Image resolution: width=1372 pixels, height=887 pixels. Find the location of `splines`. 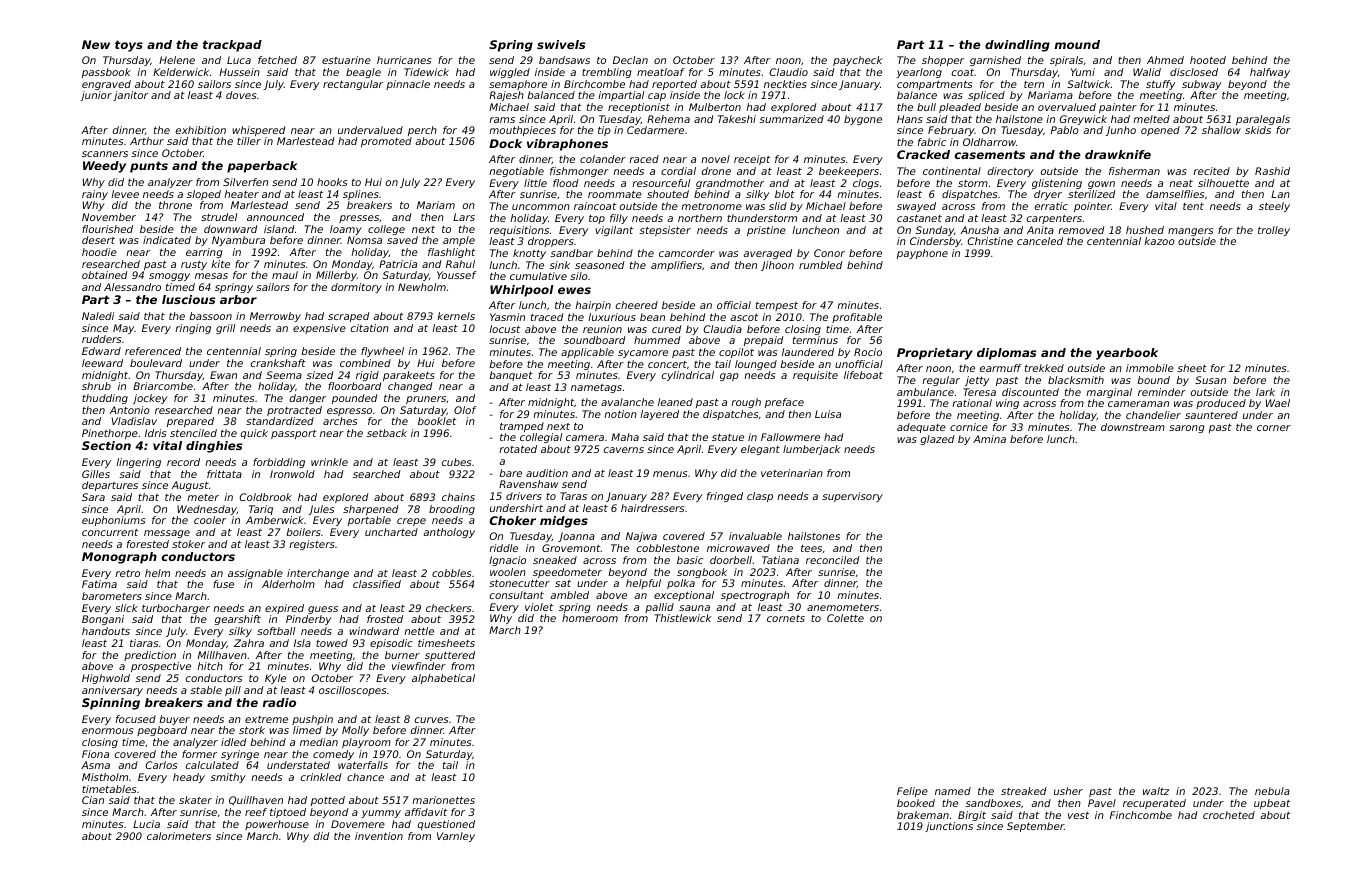

splines is located at coordinates (361, 195).
